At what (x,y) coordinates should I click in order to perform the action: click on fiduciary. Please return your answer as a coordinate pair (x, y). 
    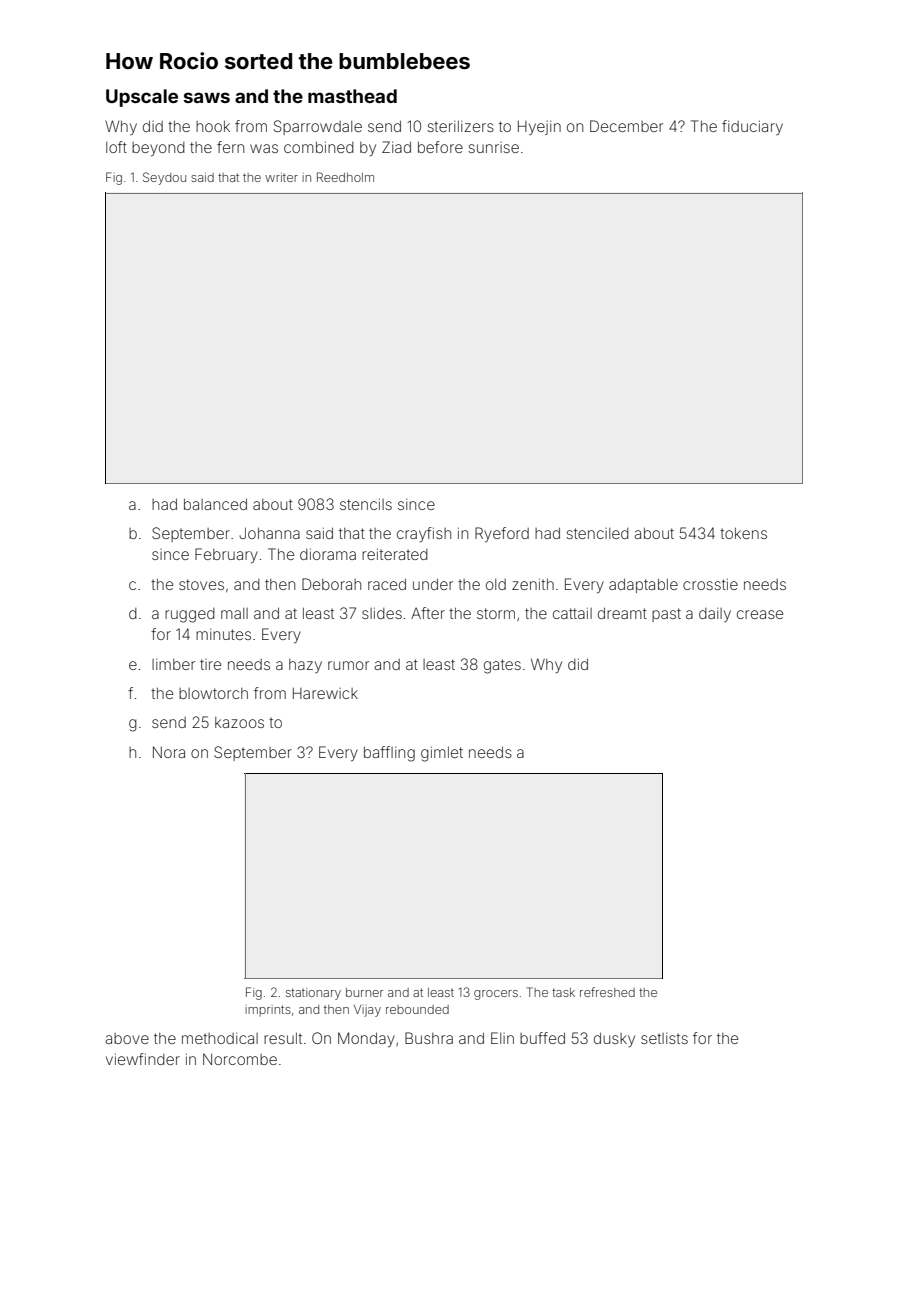
    Looking at the image, I should click on (752, 127).
